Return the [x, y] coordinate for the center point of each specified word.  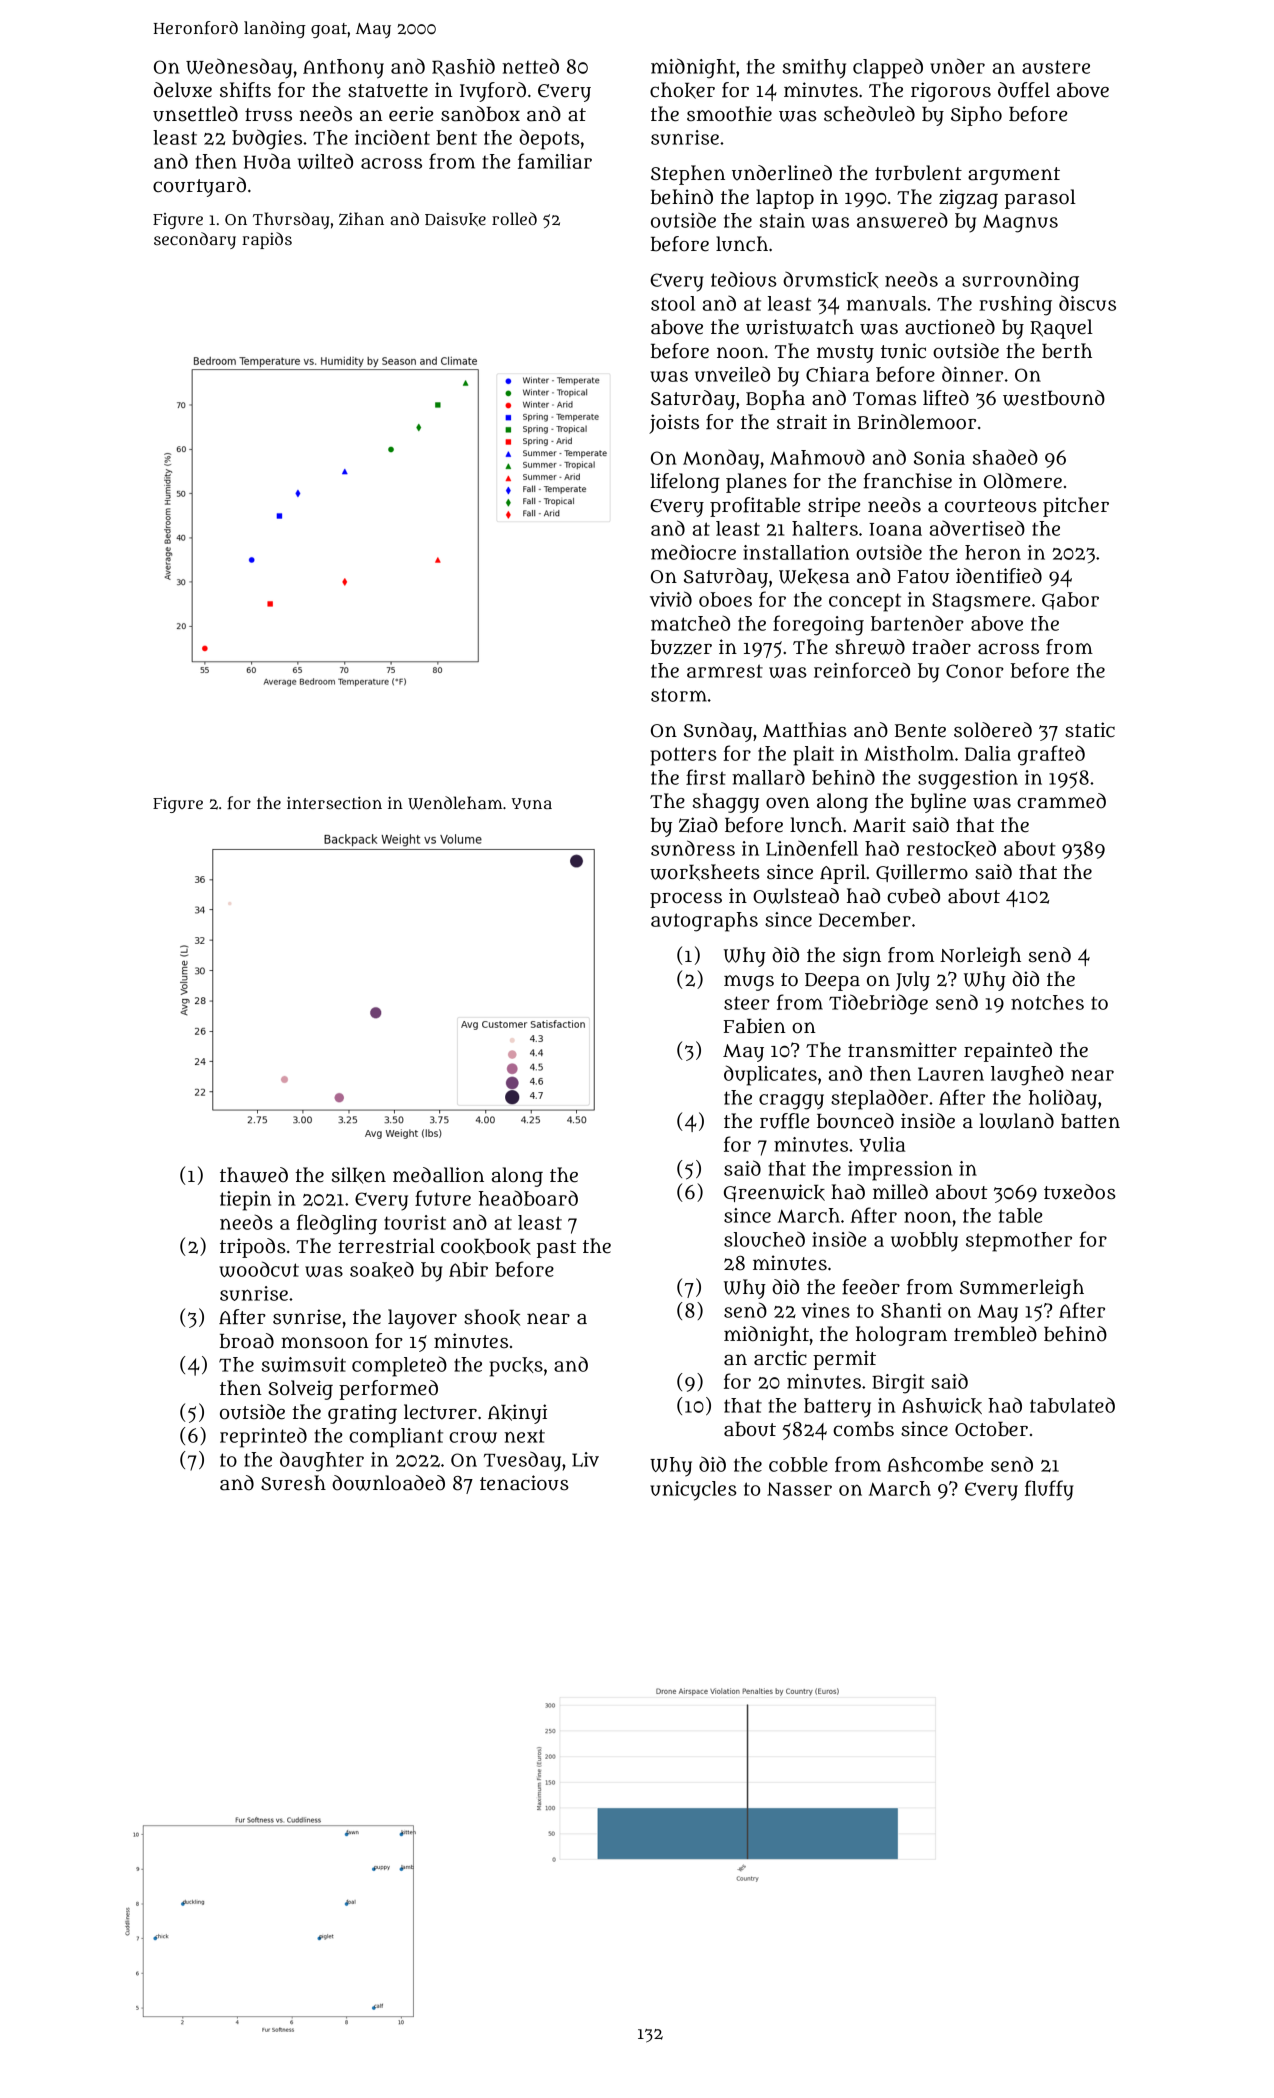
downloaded [388, 1483]
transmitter [902, 1050]
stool [673, 303]
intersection [334, 802]
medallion [438, 1175]
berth [1067, 351]
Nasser [799, 1489]
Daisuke [455, 220]
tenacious [524, 1483]
